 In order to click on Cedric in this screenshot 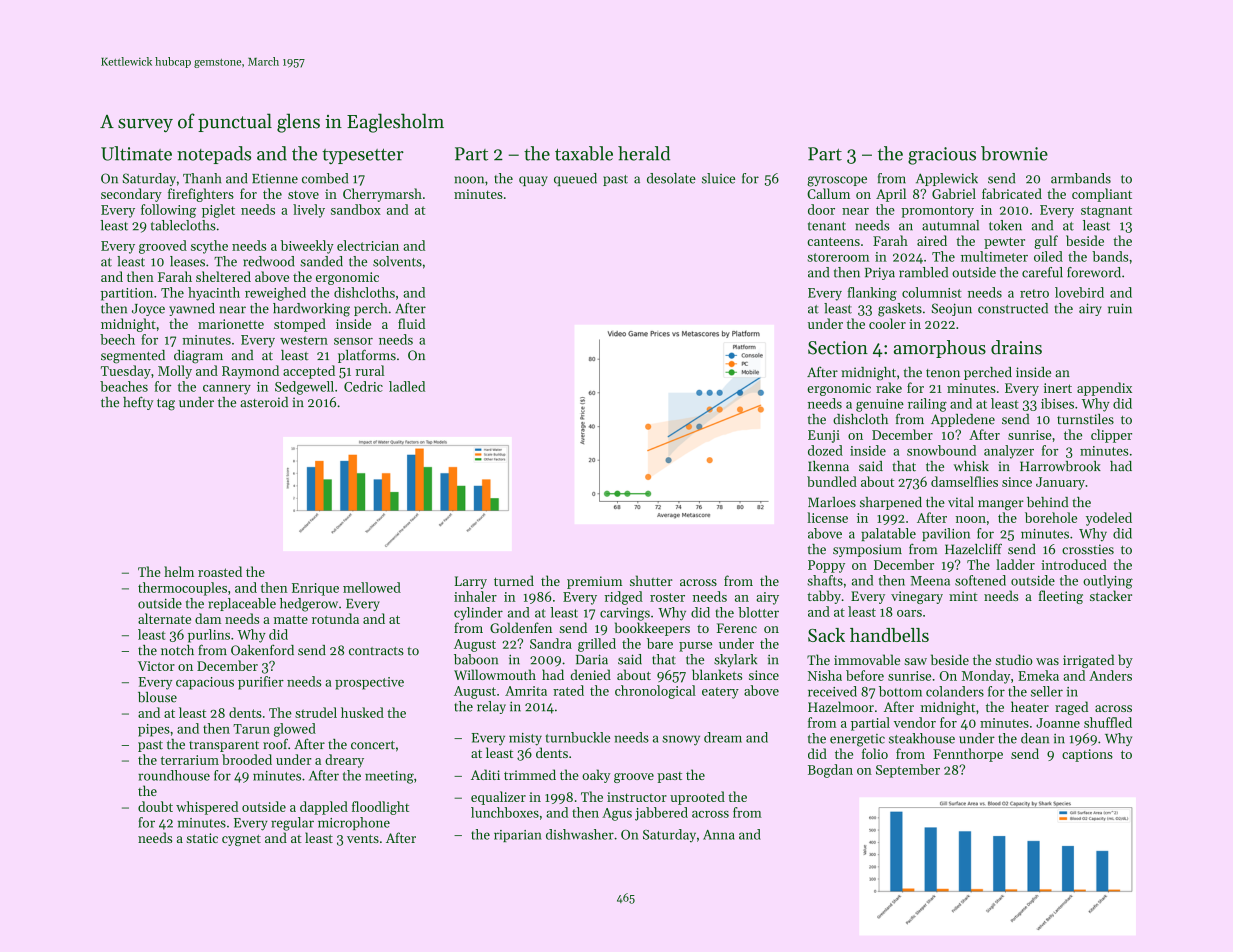, I will do `click(363, 386)`.
